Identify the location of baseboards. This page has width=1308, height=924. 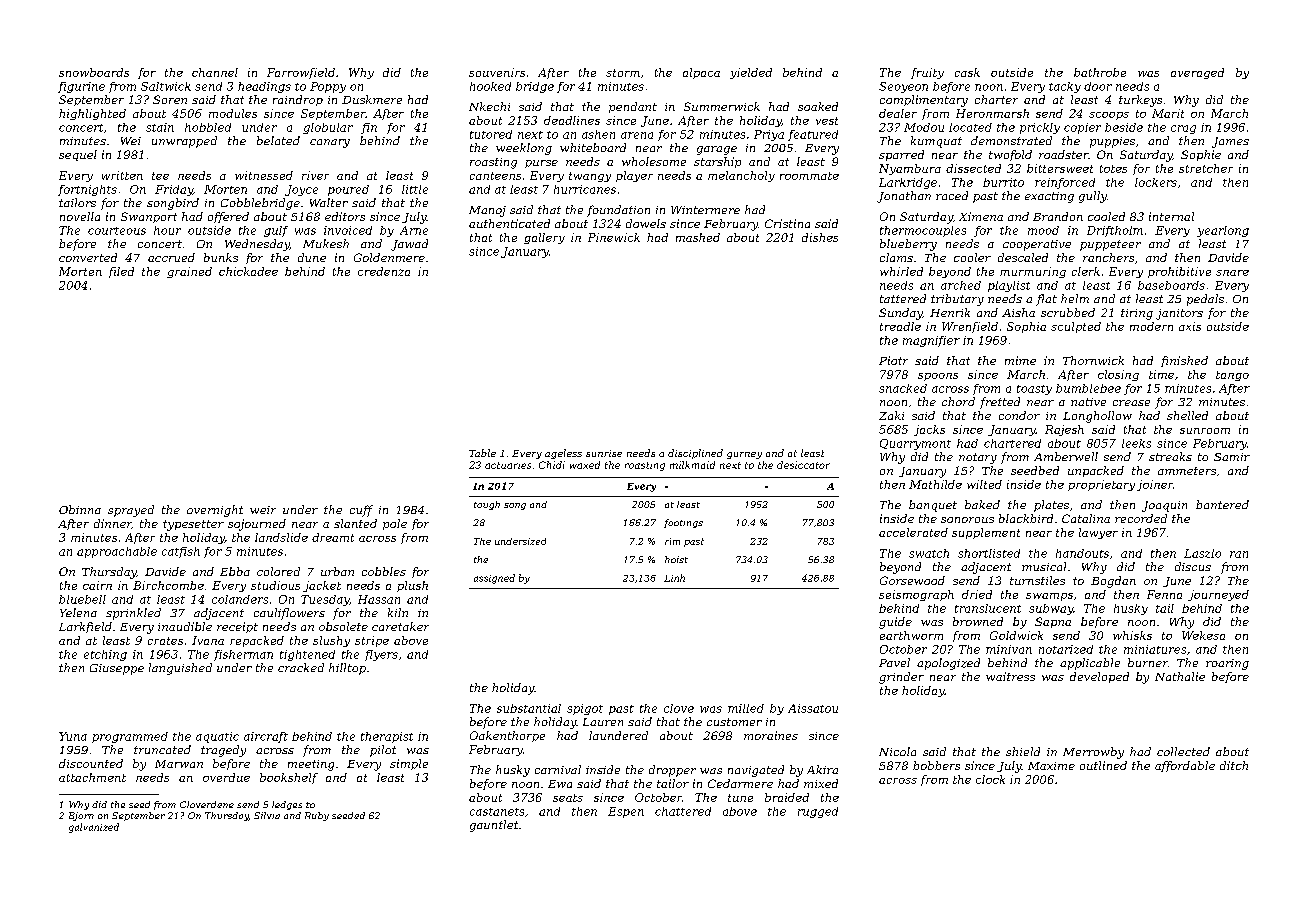
(1171, 285).
